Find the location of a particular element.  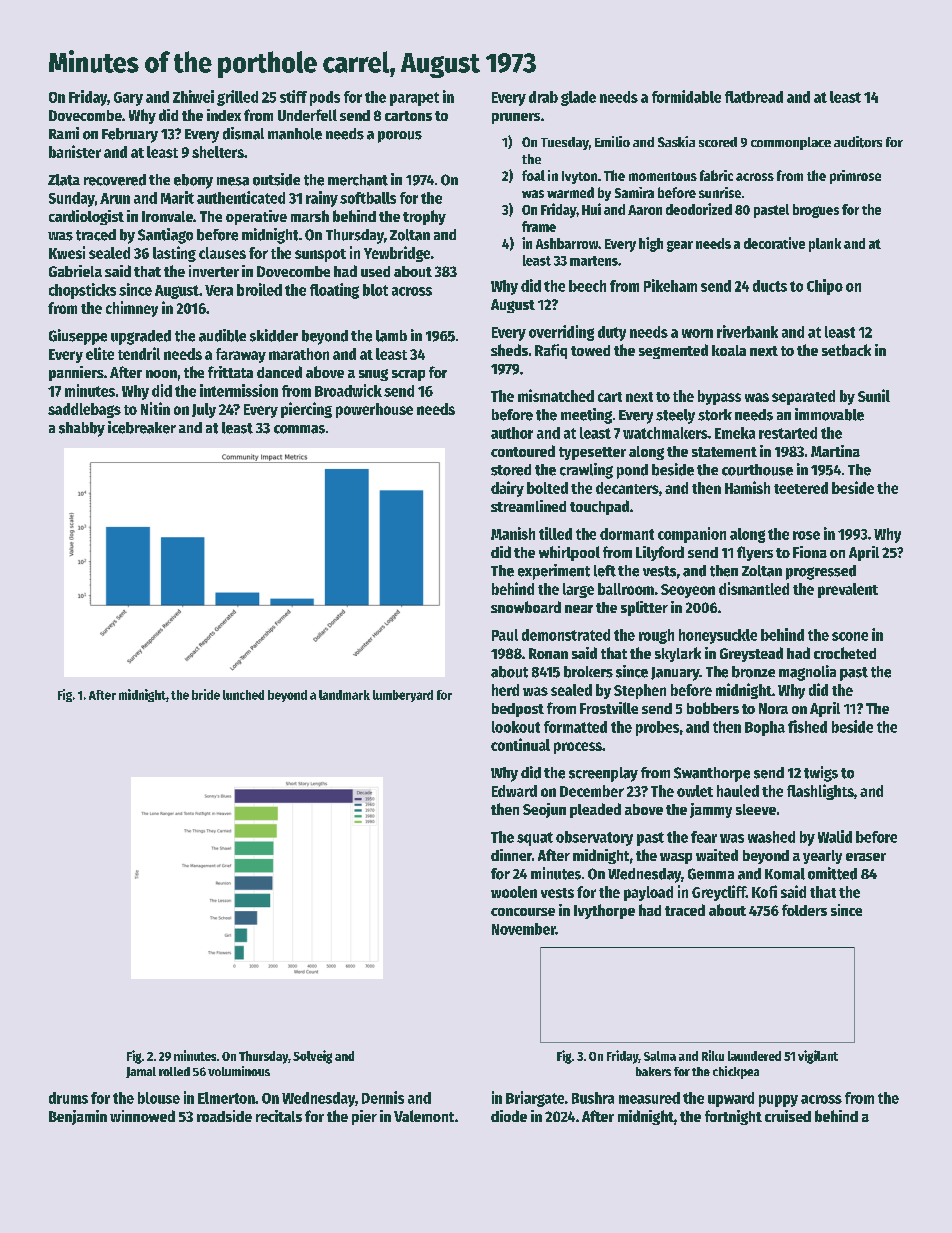

bride is located at coordinates (206, 694).
